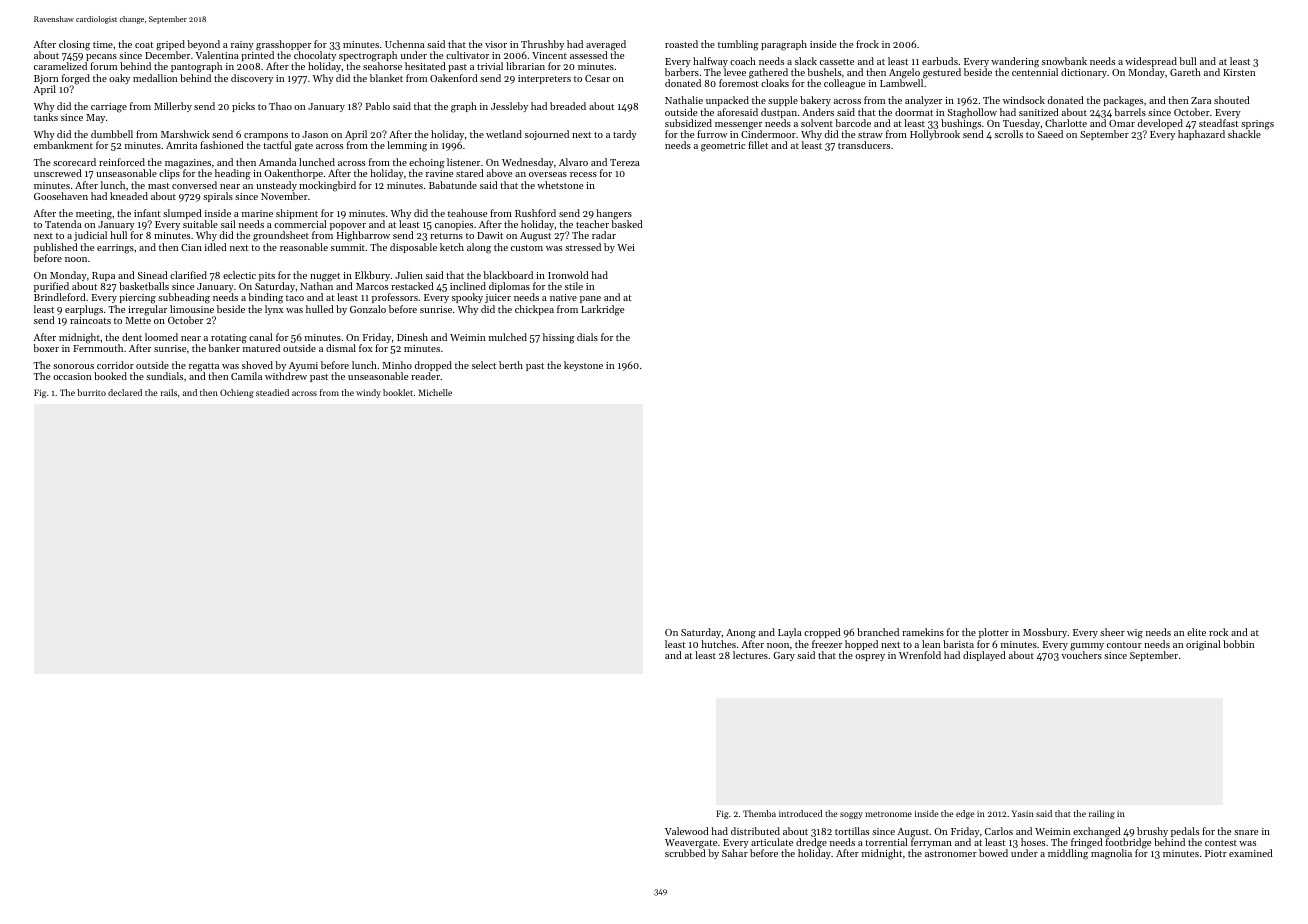  I want to click on haphazard, so click(1201, 135).
